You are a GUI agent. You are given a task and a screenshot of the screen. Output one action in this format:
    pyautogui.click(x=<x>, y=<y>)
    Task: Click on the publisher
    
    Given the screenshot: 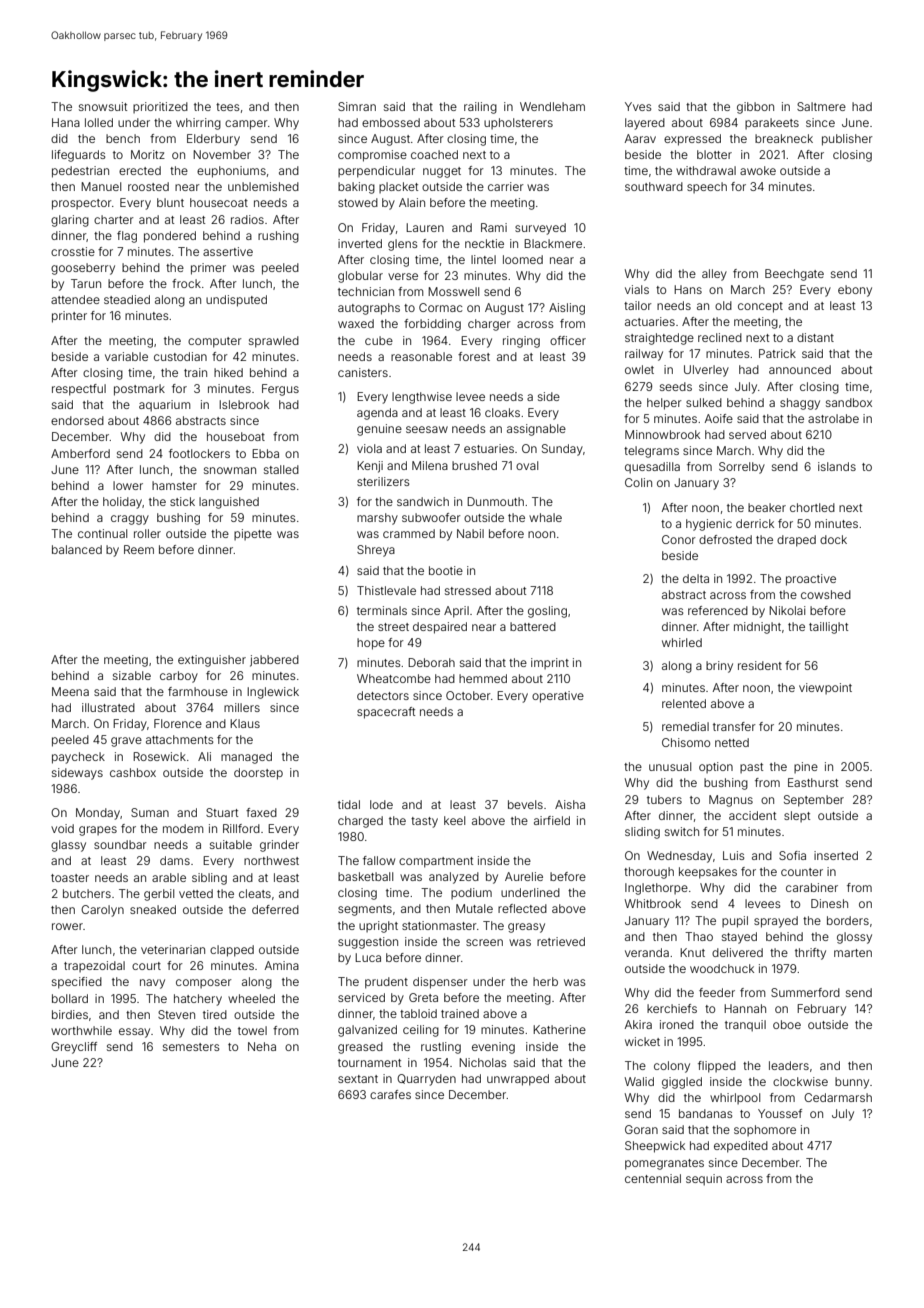 What is the action you would take?
    pyautogui.click(x=847, y=140)
